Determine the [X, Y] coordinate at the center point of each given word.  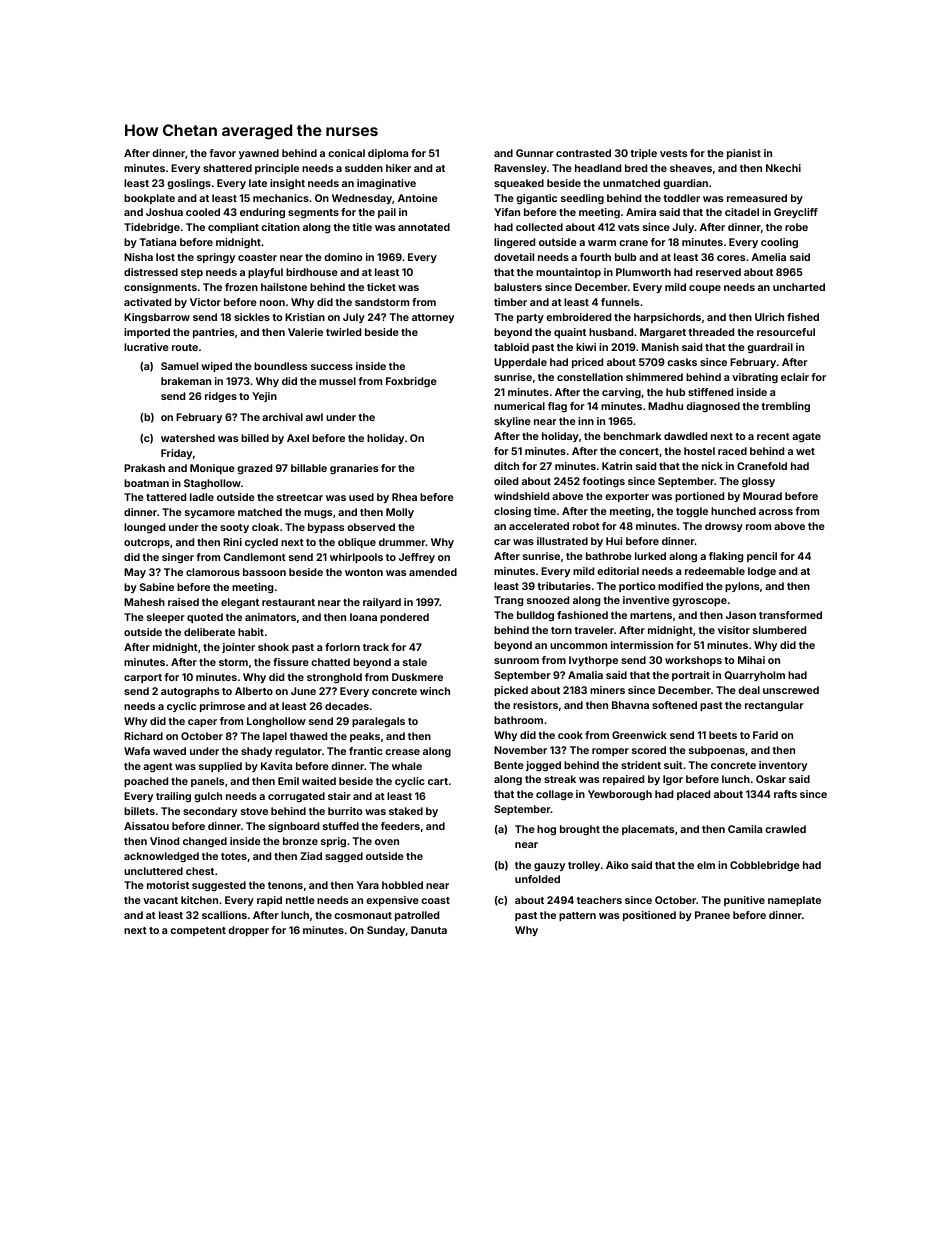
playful [265, 273]
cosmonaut [363, 915]
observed [371, 527]
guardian [685, 184]
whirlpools [356, 558]
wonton [364, 572]
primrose [222, 707]
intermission [642, 645]
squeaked [519, 184]
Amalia [585, 675]
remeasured [757, 198]
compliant [233, 228]
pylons [742, 587]
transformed [790, 615]
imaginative [386, 184]
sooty [234, 528]
